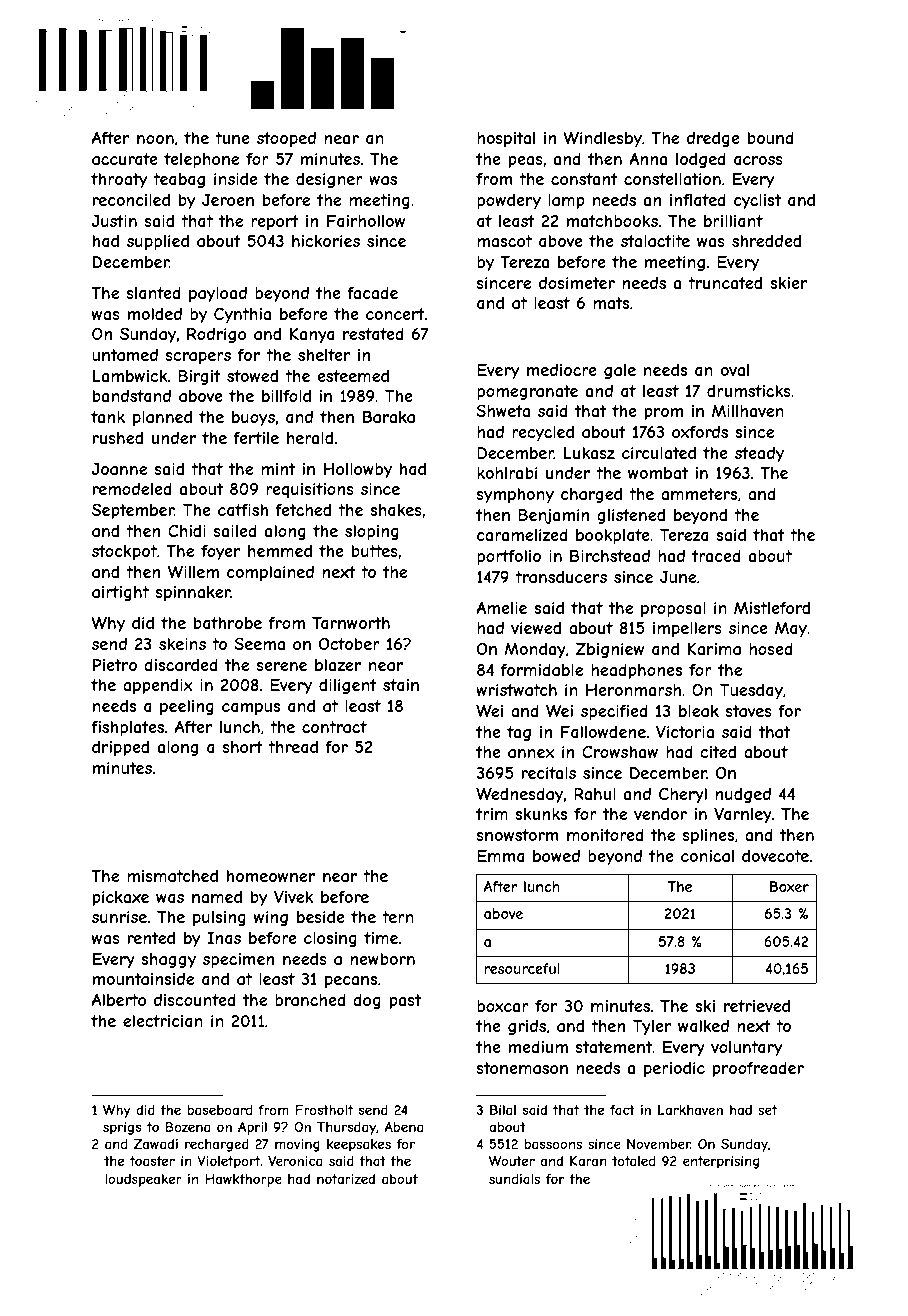  Describe the element at coordinates (543, 433) in the screenshot. I see `recycled` at that location.
